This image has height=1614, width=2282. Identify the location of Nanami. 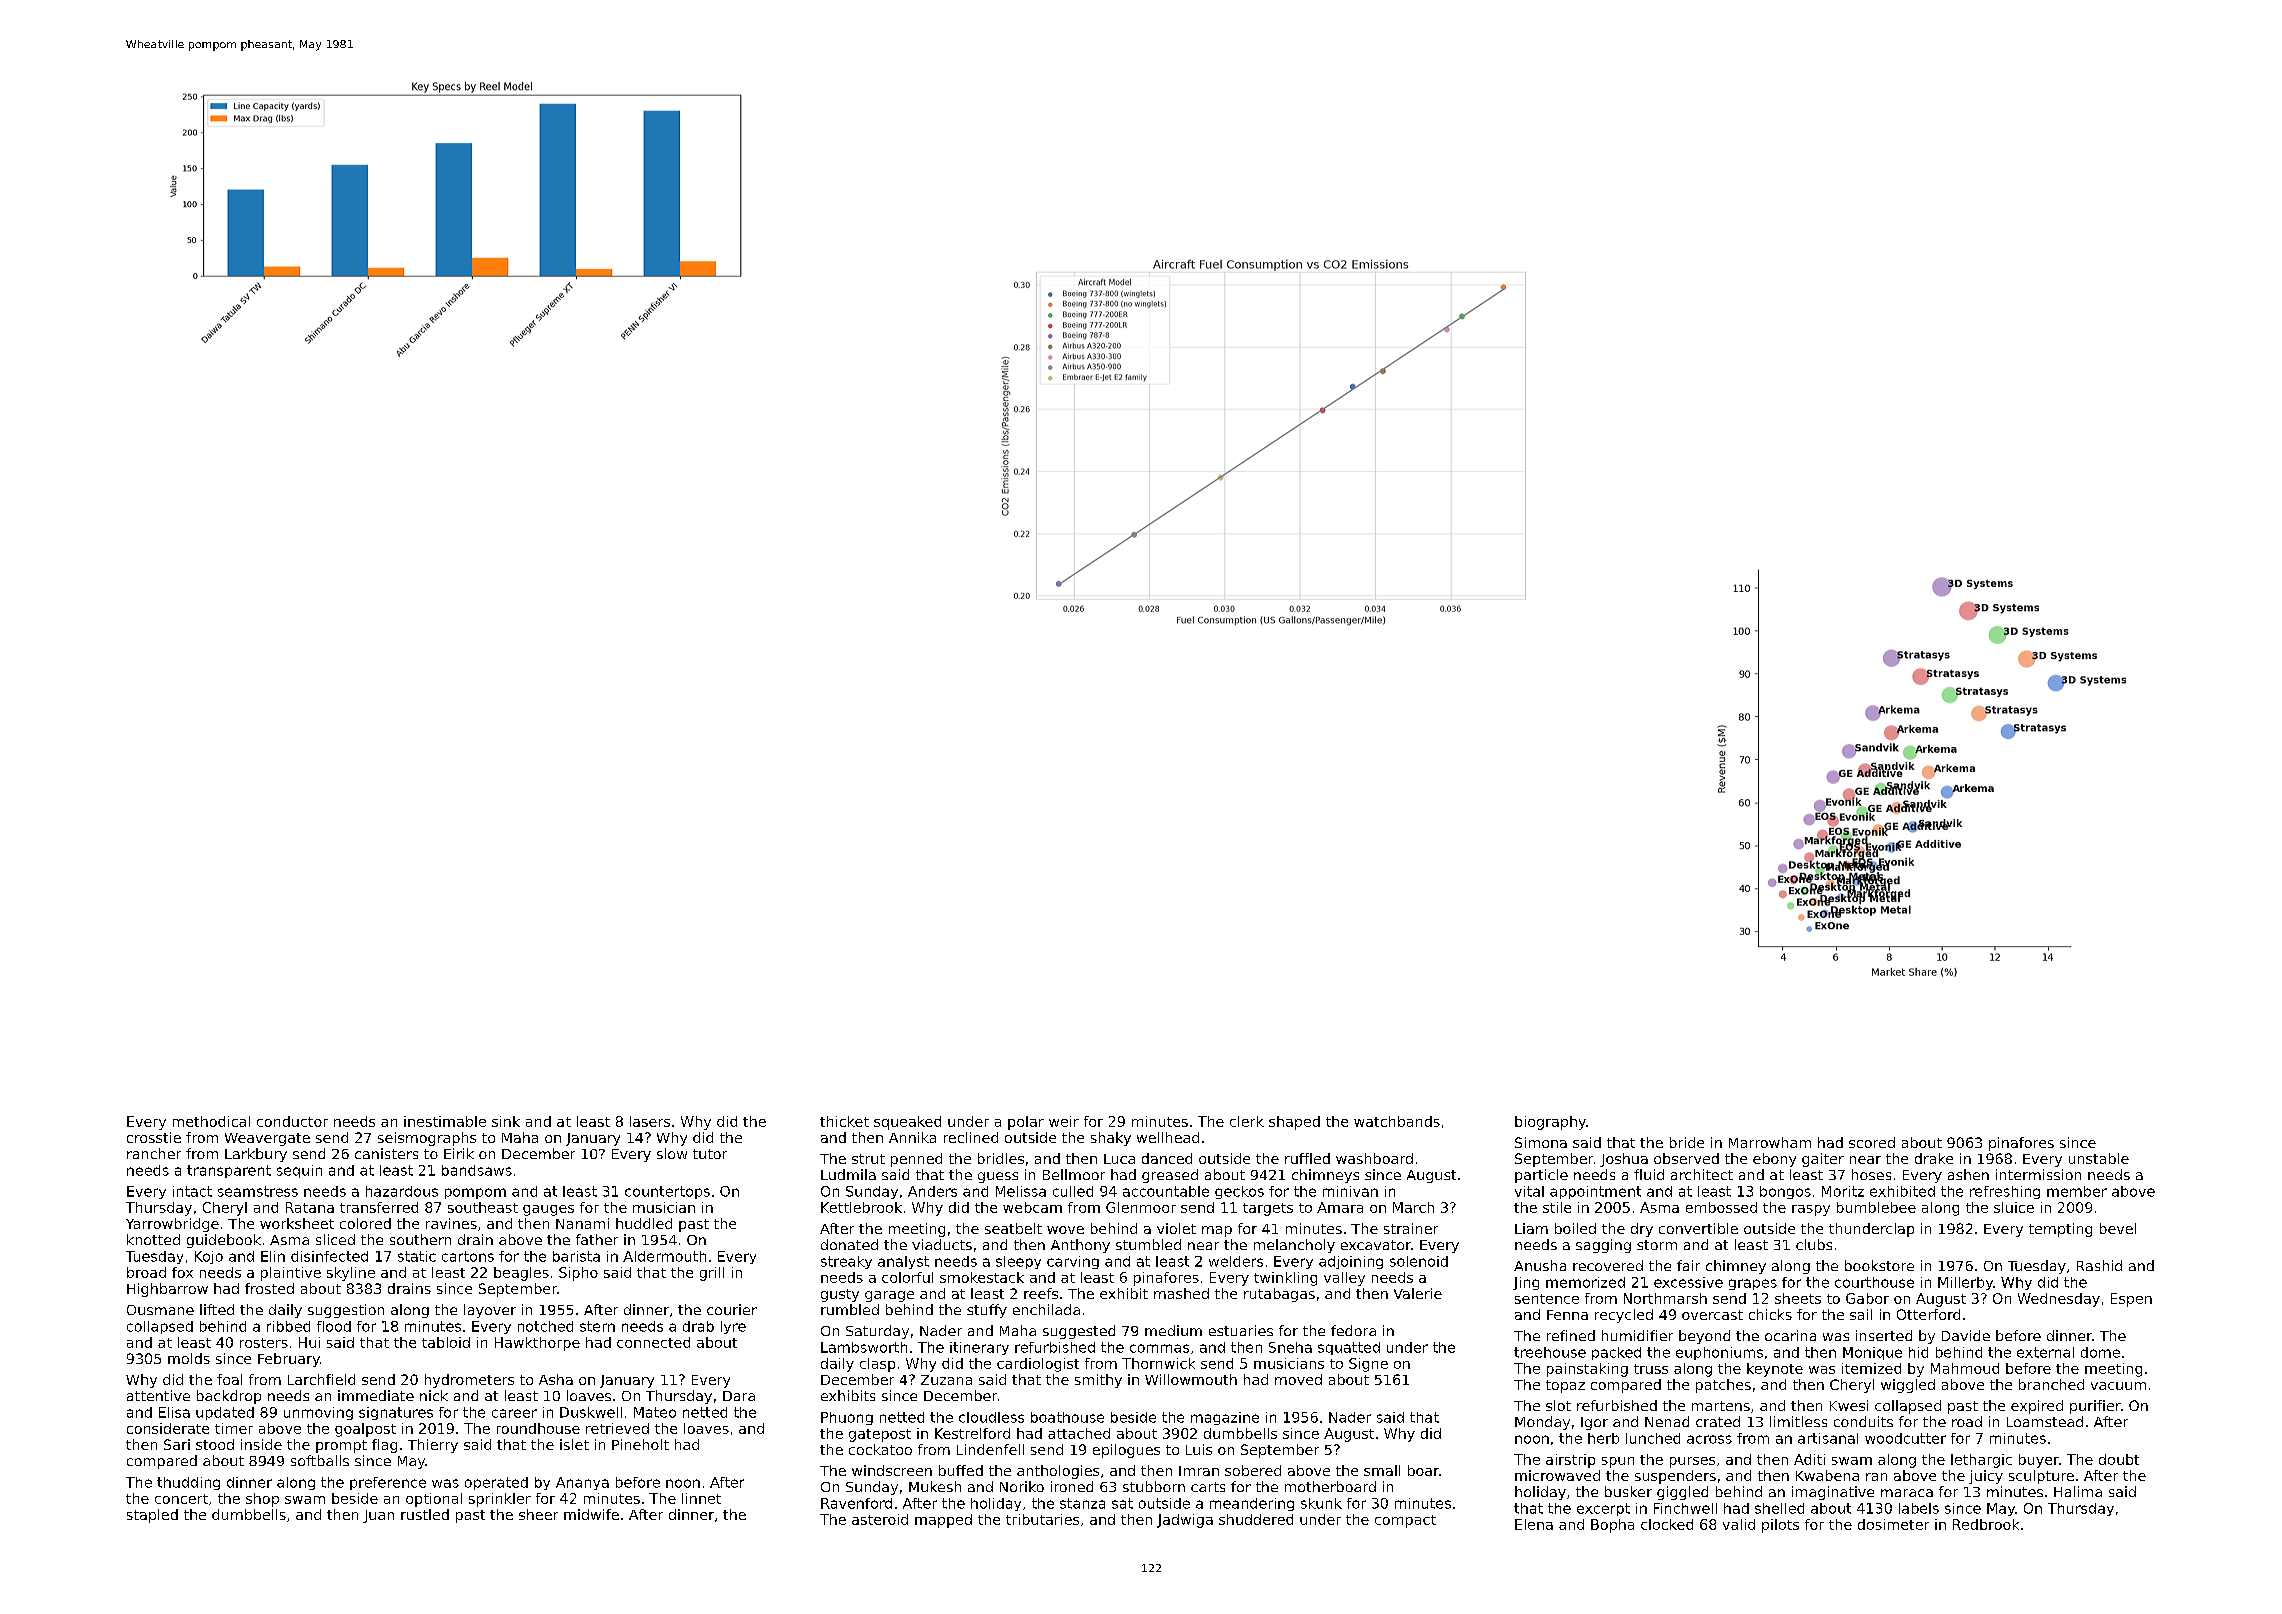
(582, 1223).
